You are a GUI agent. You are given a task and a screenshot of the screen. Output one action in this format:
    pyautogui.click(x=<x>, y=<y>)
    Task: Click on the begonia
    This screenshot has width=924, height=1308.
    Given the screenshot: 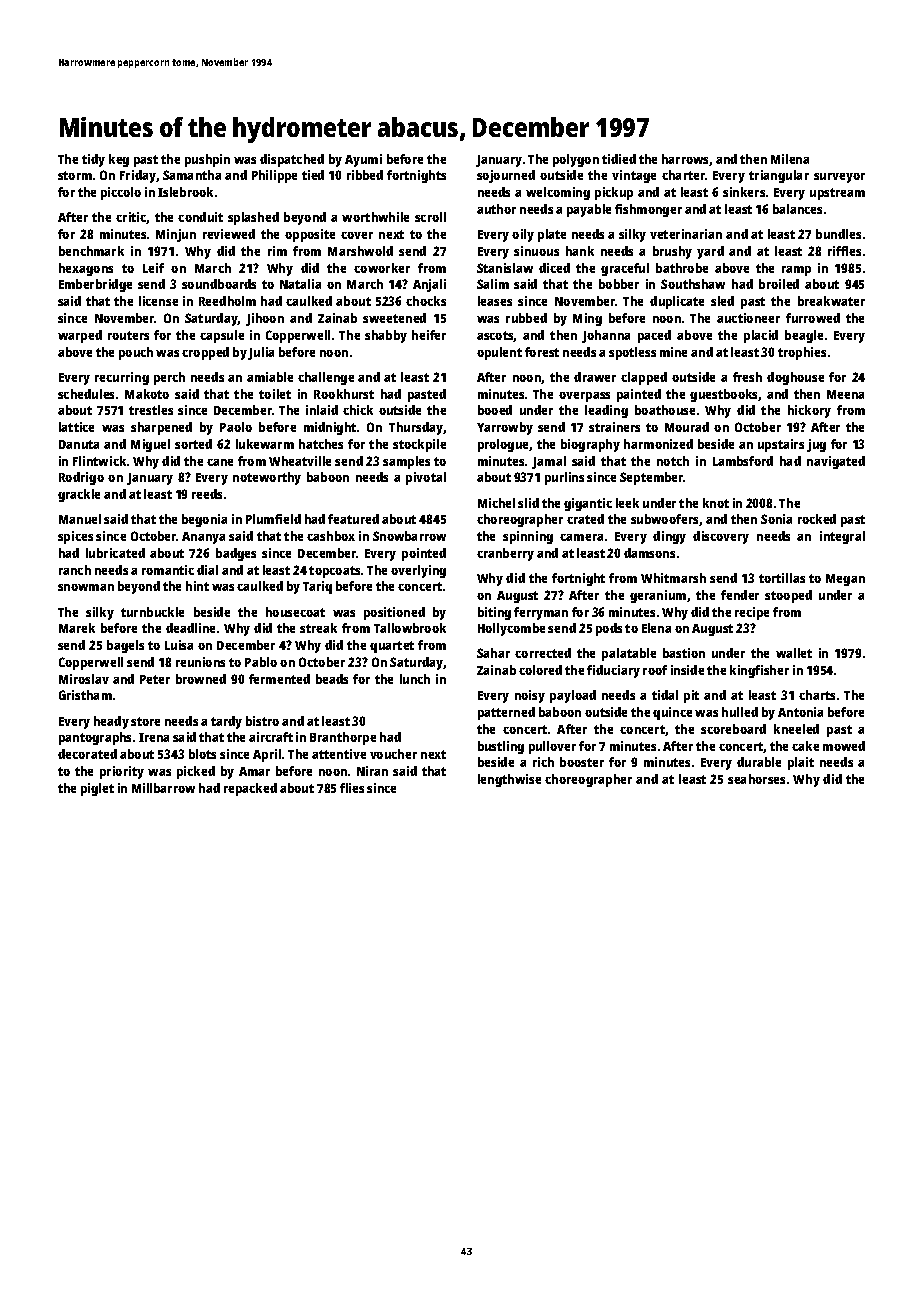 What is the action you would take?
    pyautogui.click(x=204, y=520)
